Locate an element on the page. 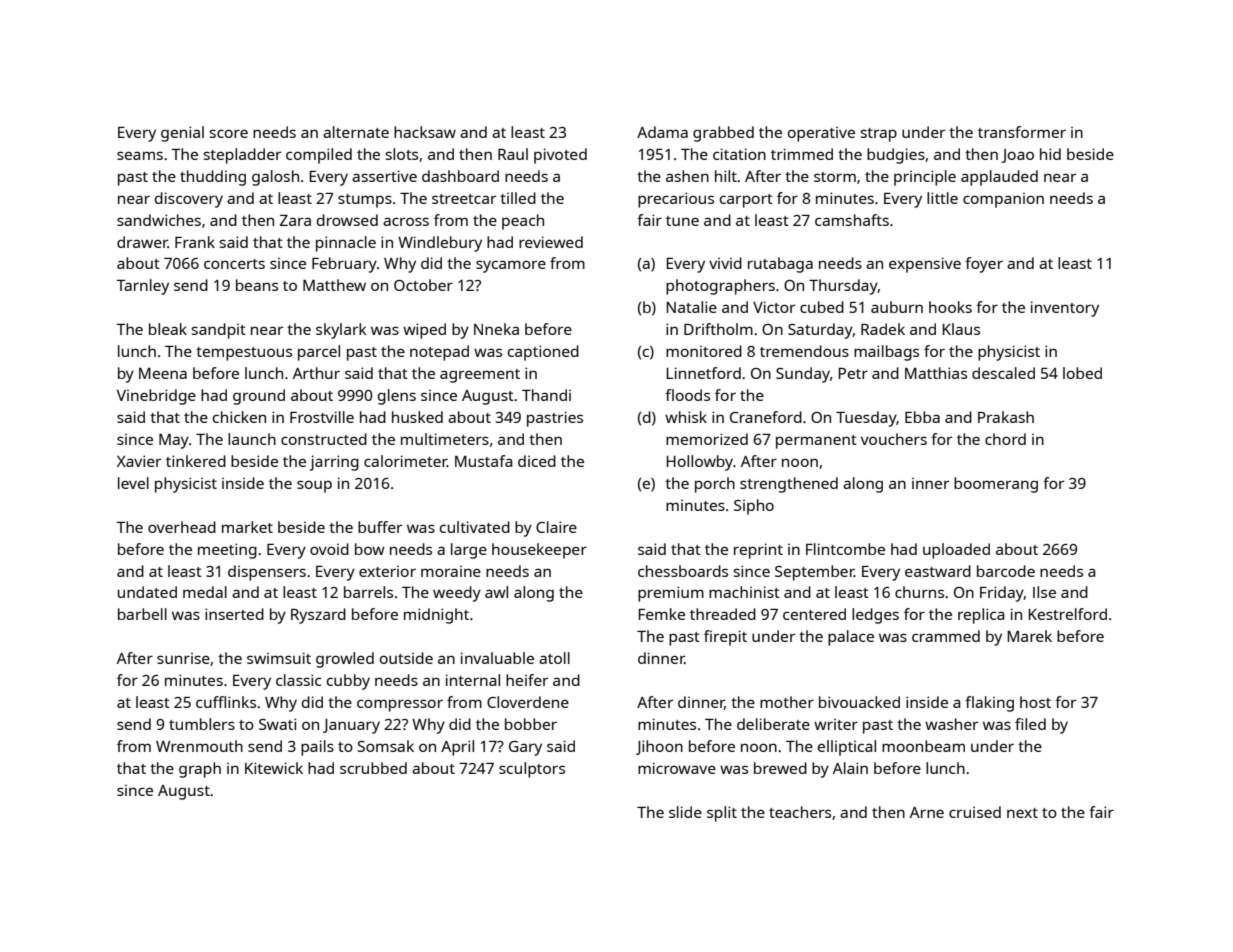 This page has width=1233, height=952. Kestrelford is located at coordinates (1067, 614).
